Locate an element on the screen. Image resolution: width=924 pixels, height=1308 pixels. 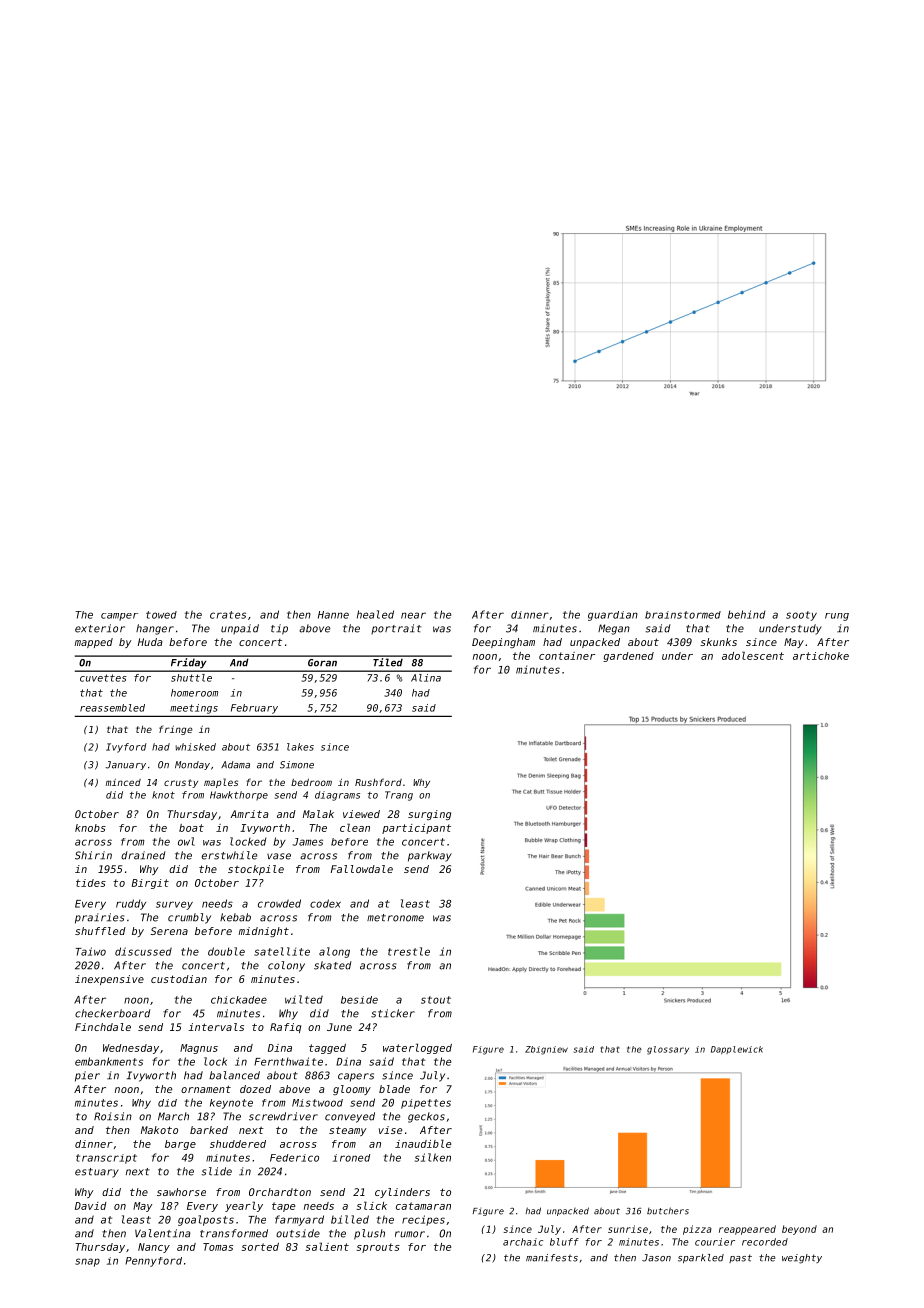
inaudible is located at coordinates (423, 1143).
